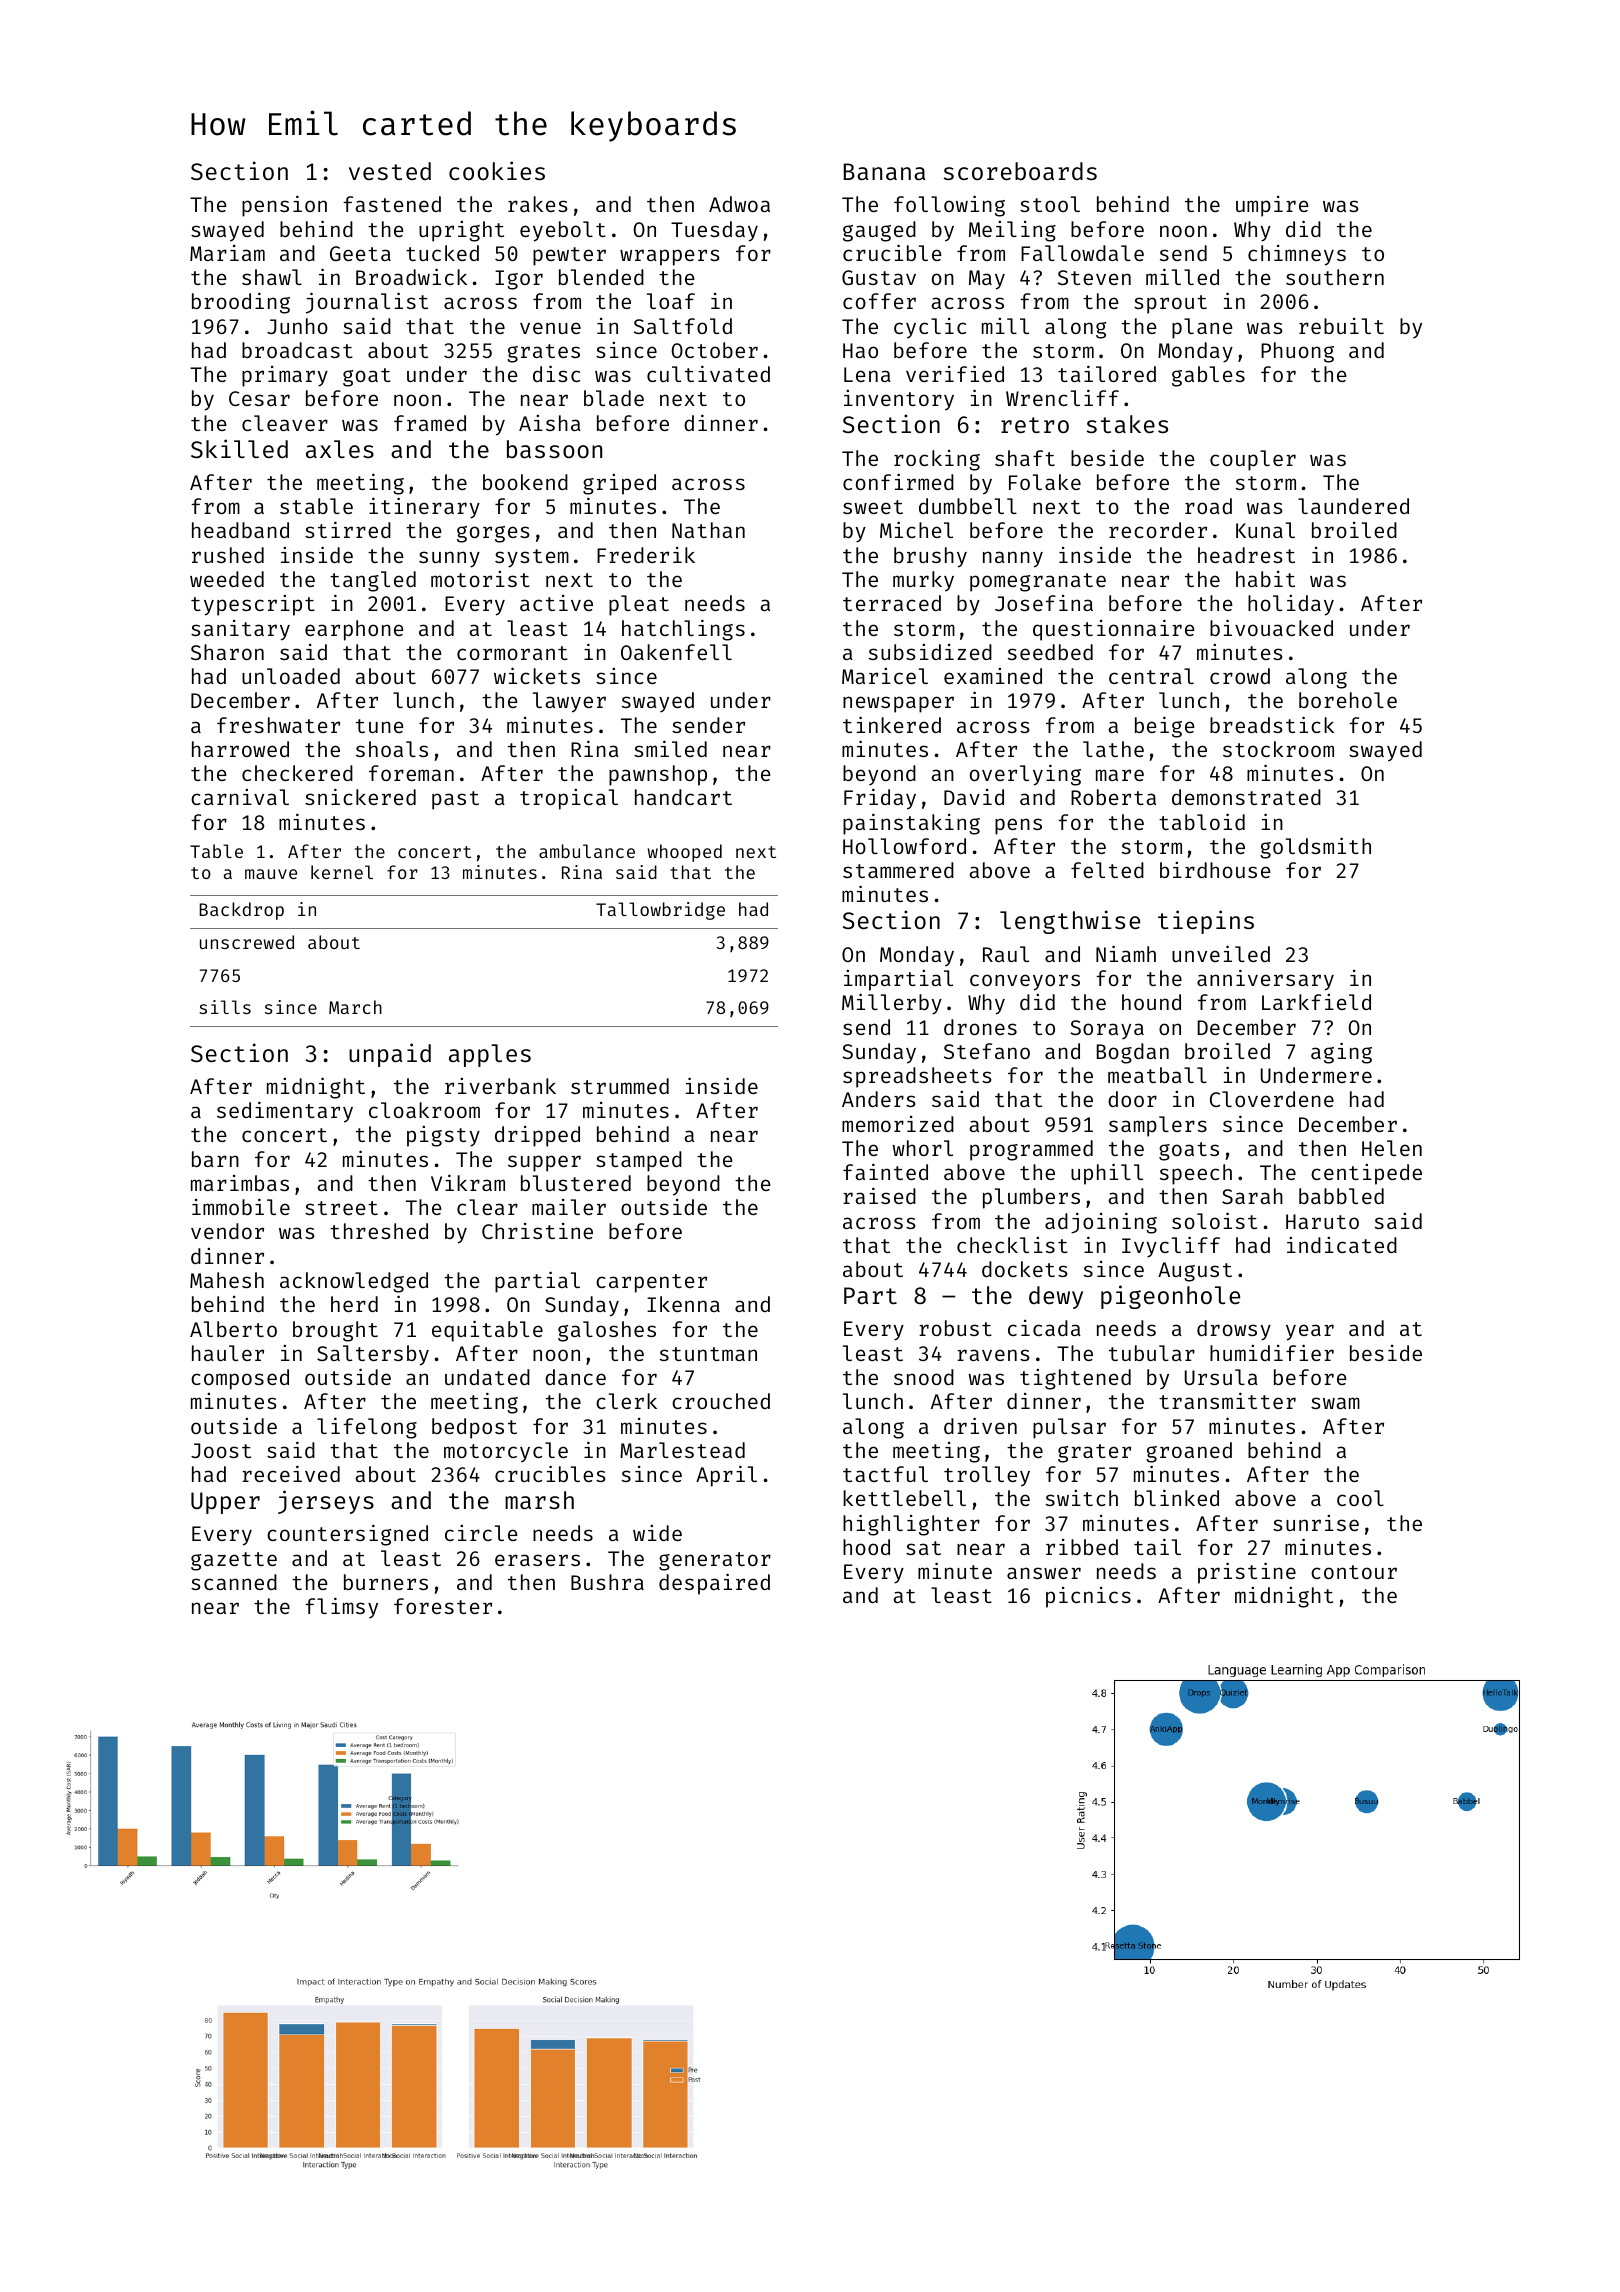  Describe the element at coordinates (390, 171) in the image. I see `vested` at that location.
